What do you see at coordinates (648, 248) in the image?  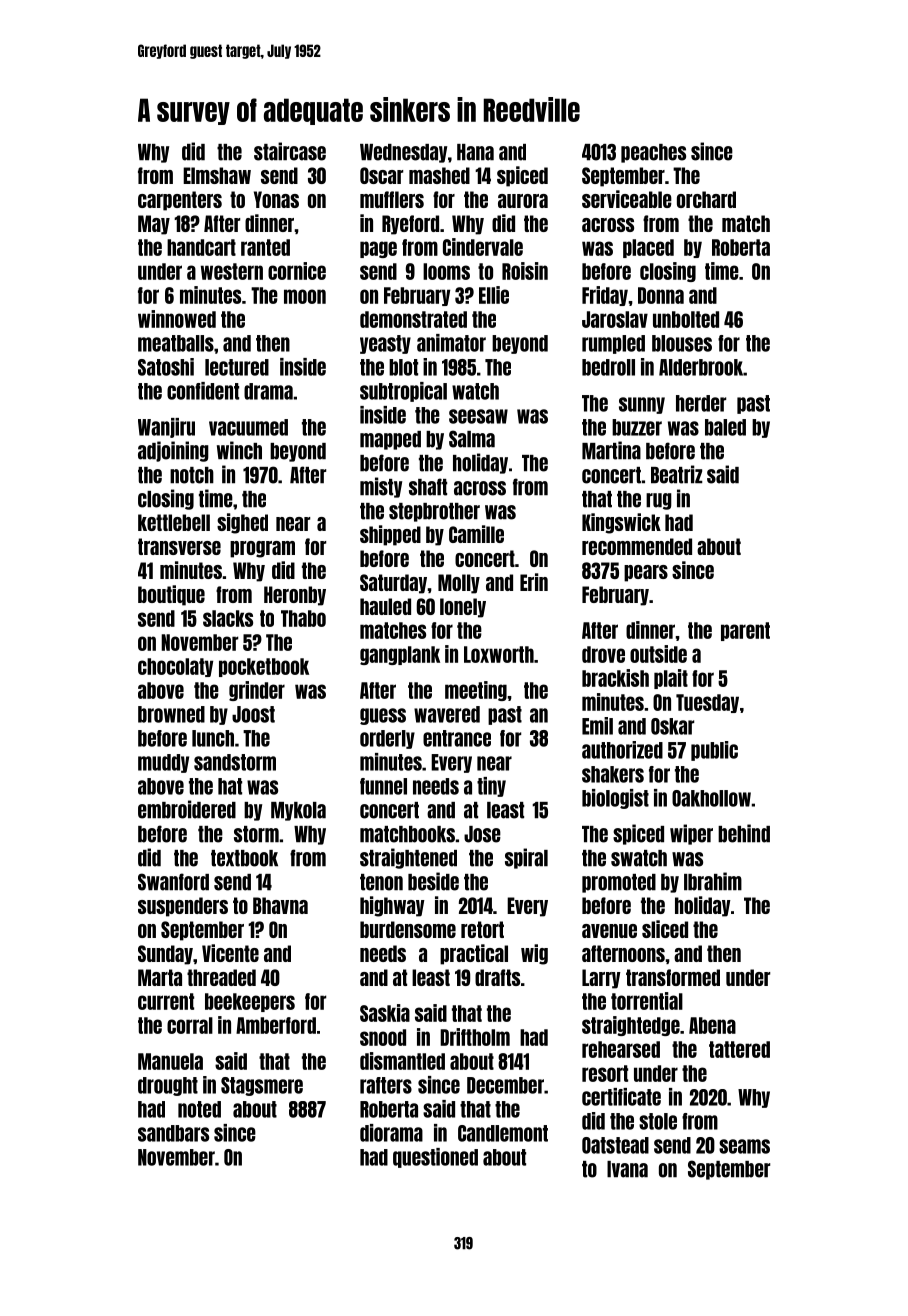 I see `placed` at bounding box center [648, 248].
